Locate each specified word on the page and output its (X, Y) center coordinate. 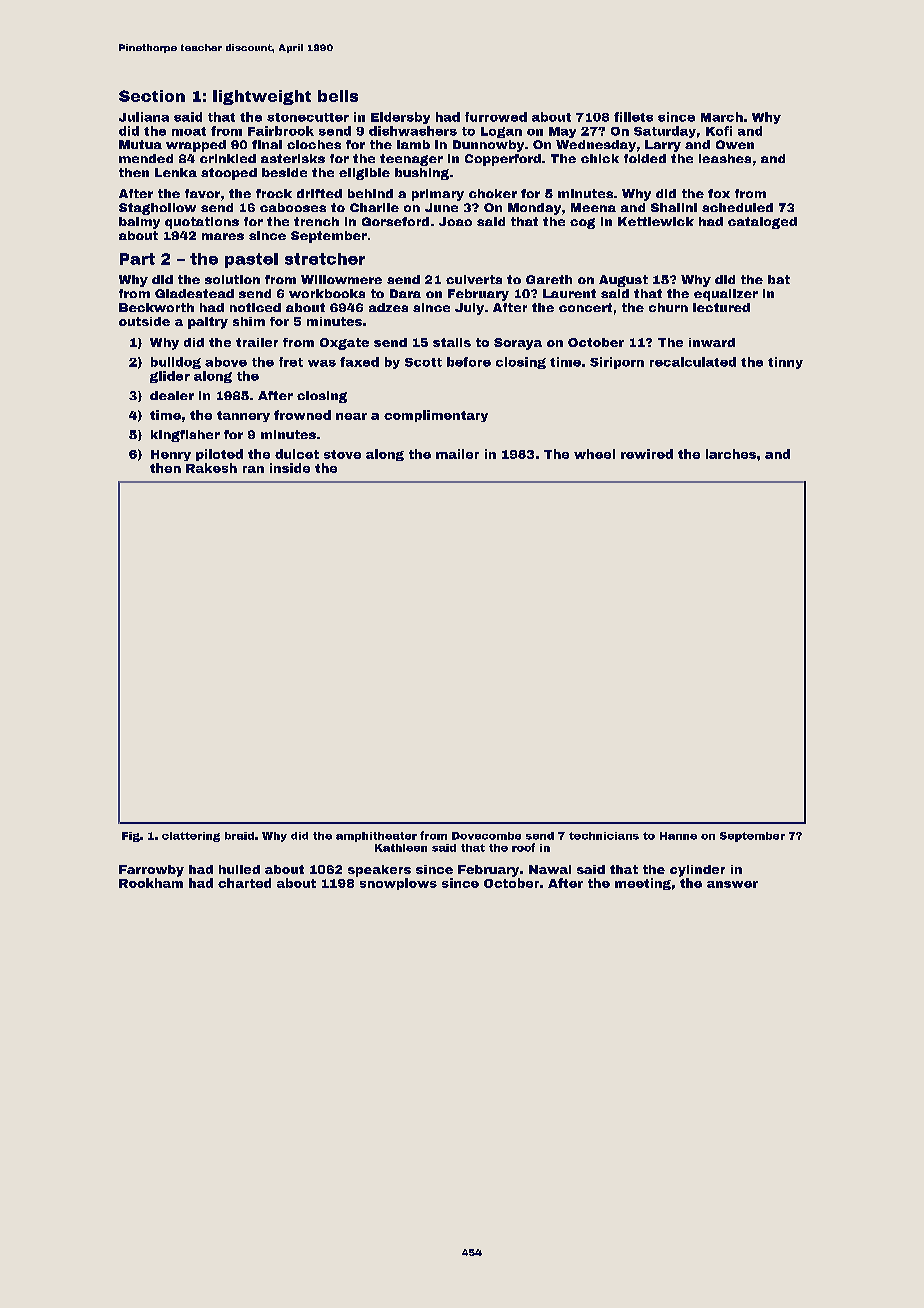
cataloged (762, 223)
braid (239, 836)
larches (731, 454)
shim (249, 321)
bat (779, 279)
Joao (455, 221)
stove (342, 454)
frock (274, 193)
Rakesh (211, 468)
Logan (501, 132)
